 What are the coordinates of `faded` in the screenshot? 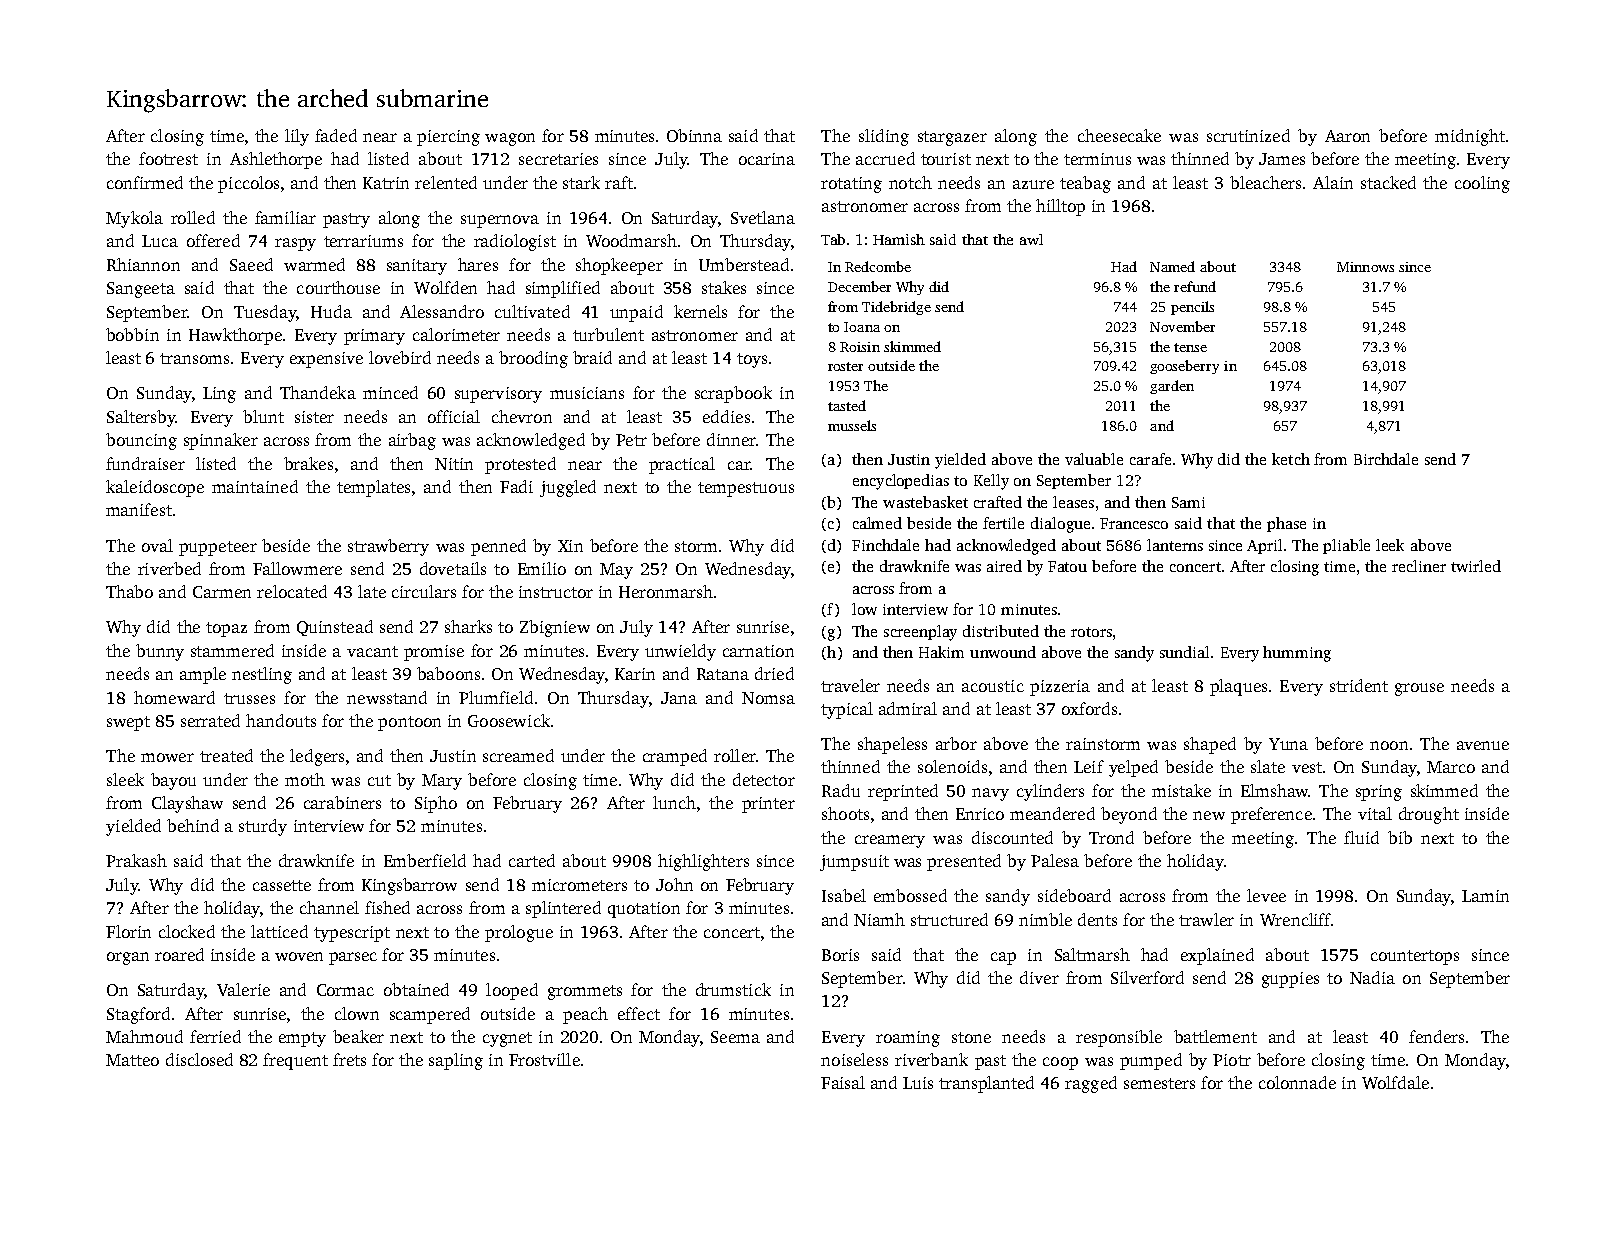 It's located at (336, 135).
